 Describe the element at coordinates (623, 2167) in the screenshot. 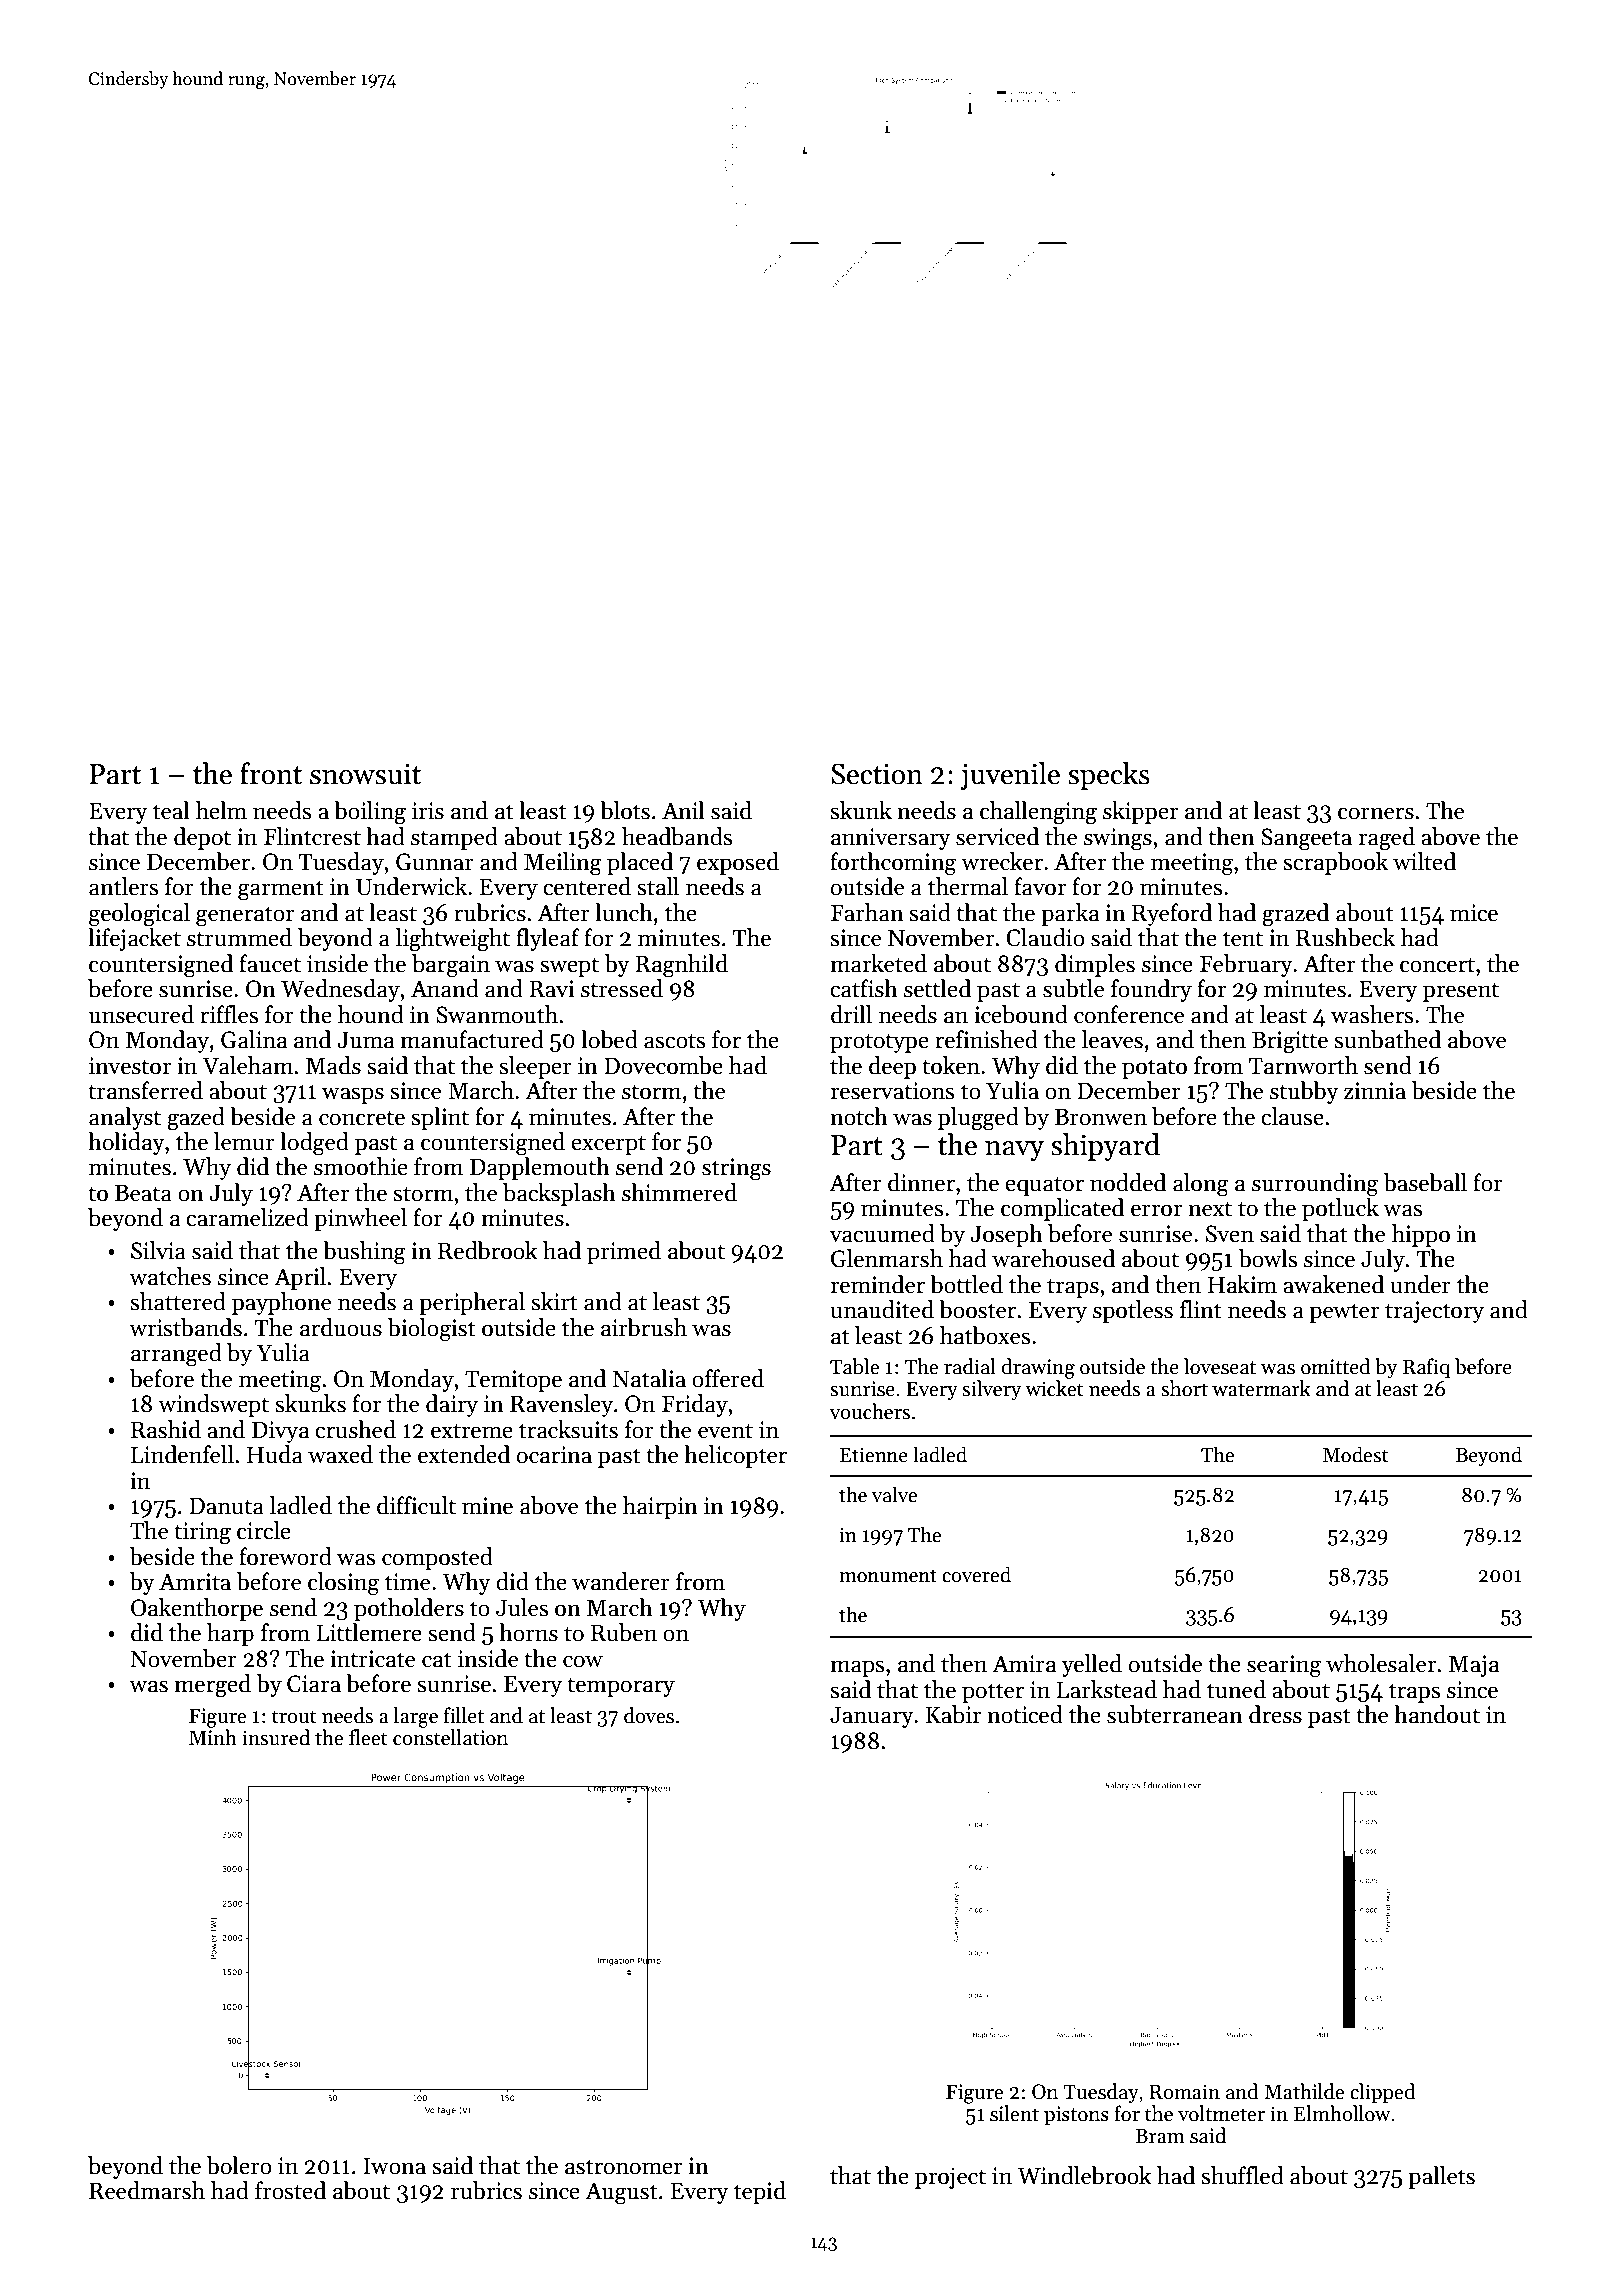

I see `astronomer` at that location.
